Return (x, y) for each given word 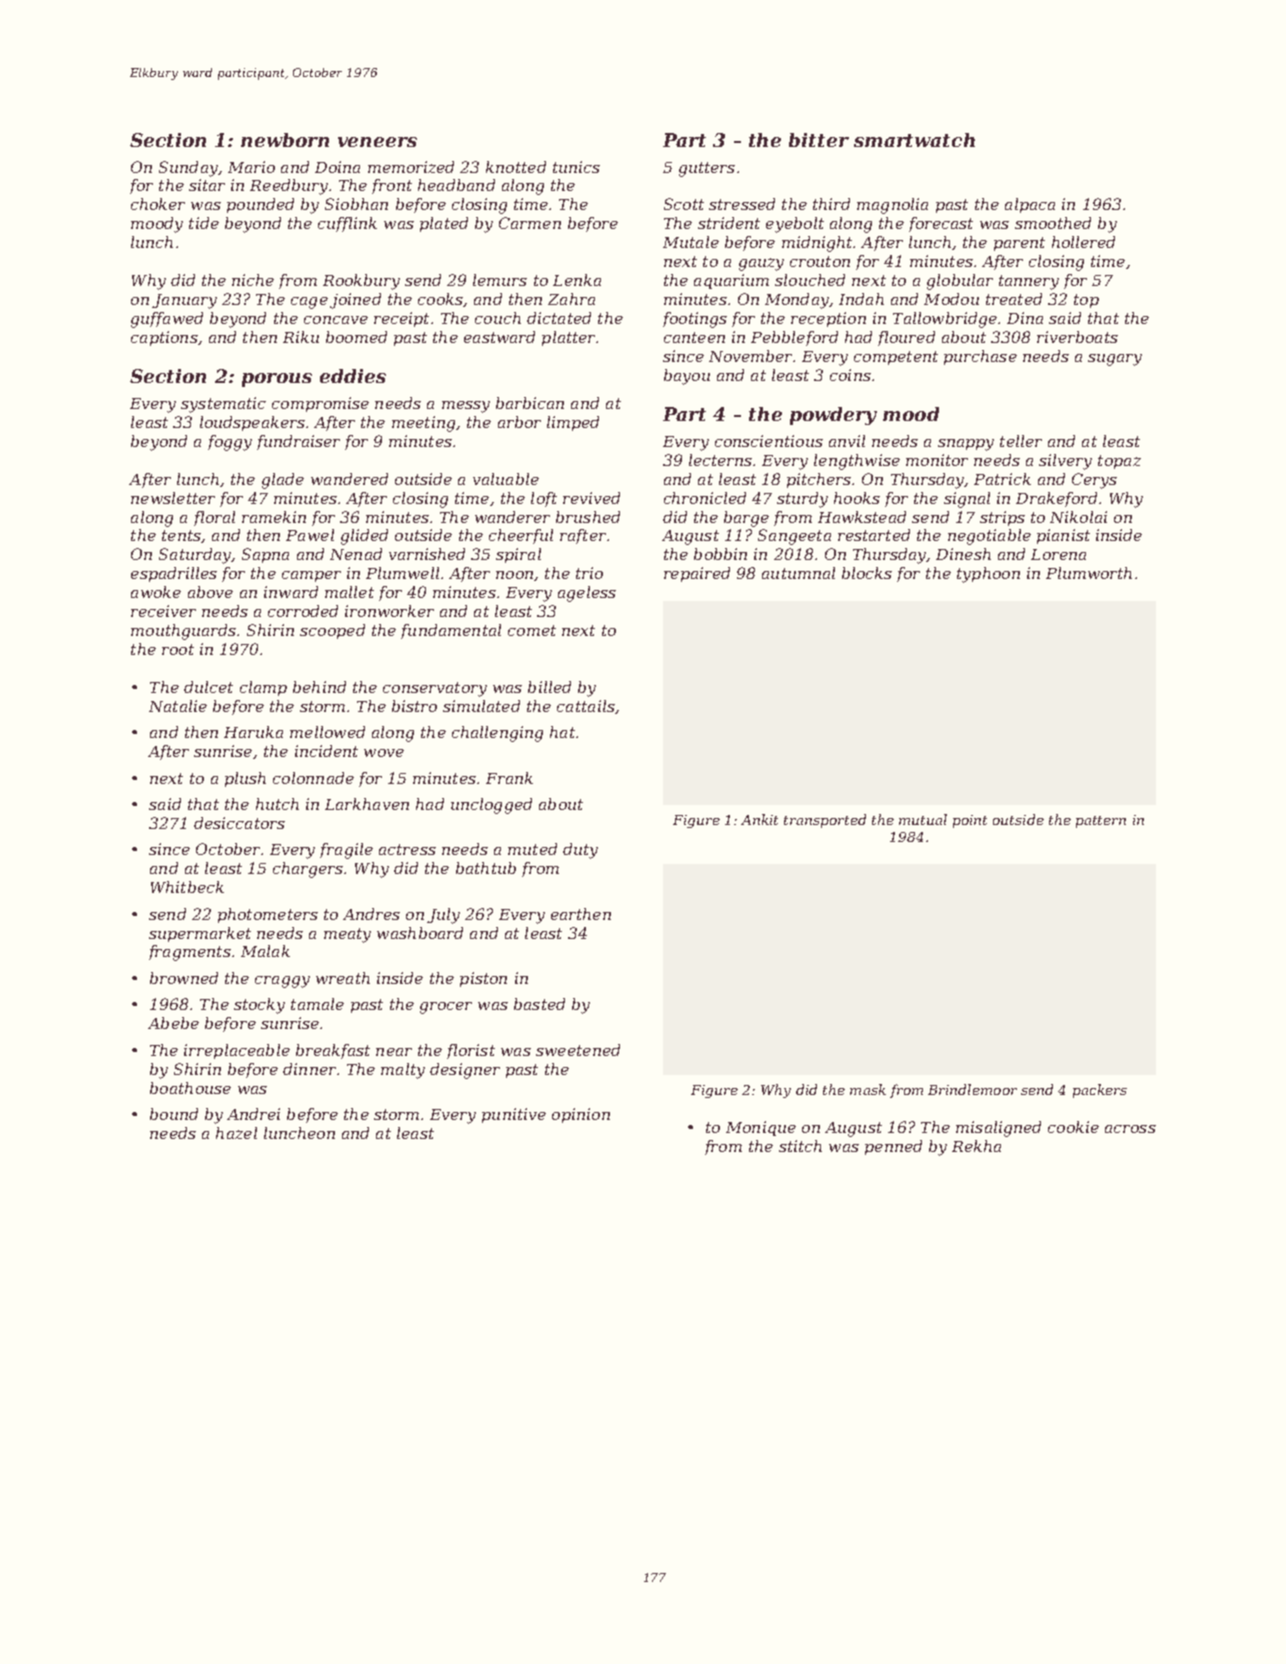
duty (580, 851)
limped (573, 423)
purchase (980, 357)
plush (245, 779)
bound (174, 1114)
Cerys (1094, 481)
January (184, 301)
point (970, 821)
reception (828, 319)
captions (164, 338)
